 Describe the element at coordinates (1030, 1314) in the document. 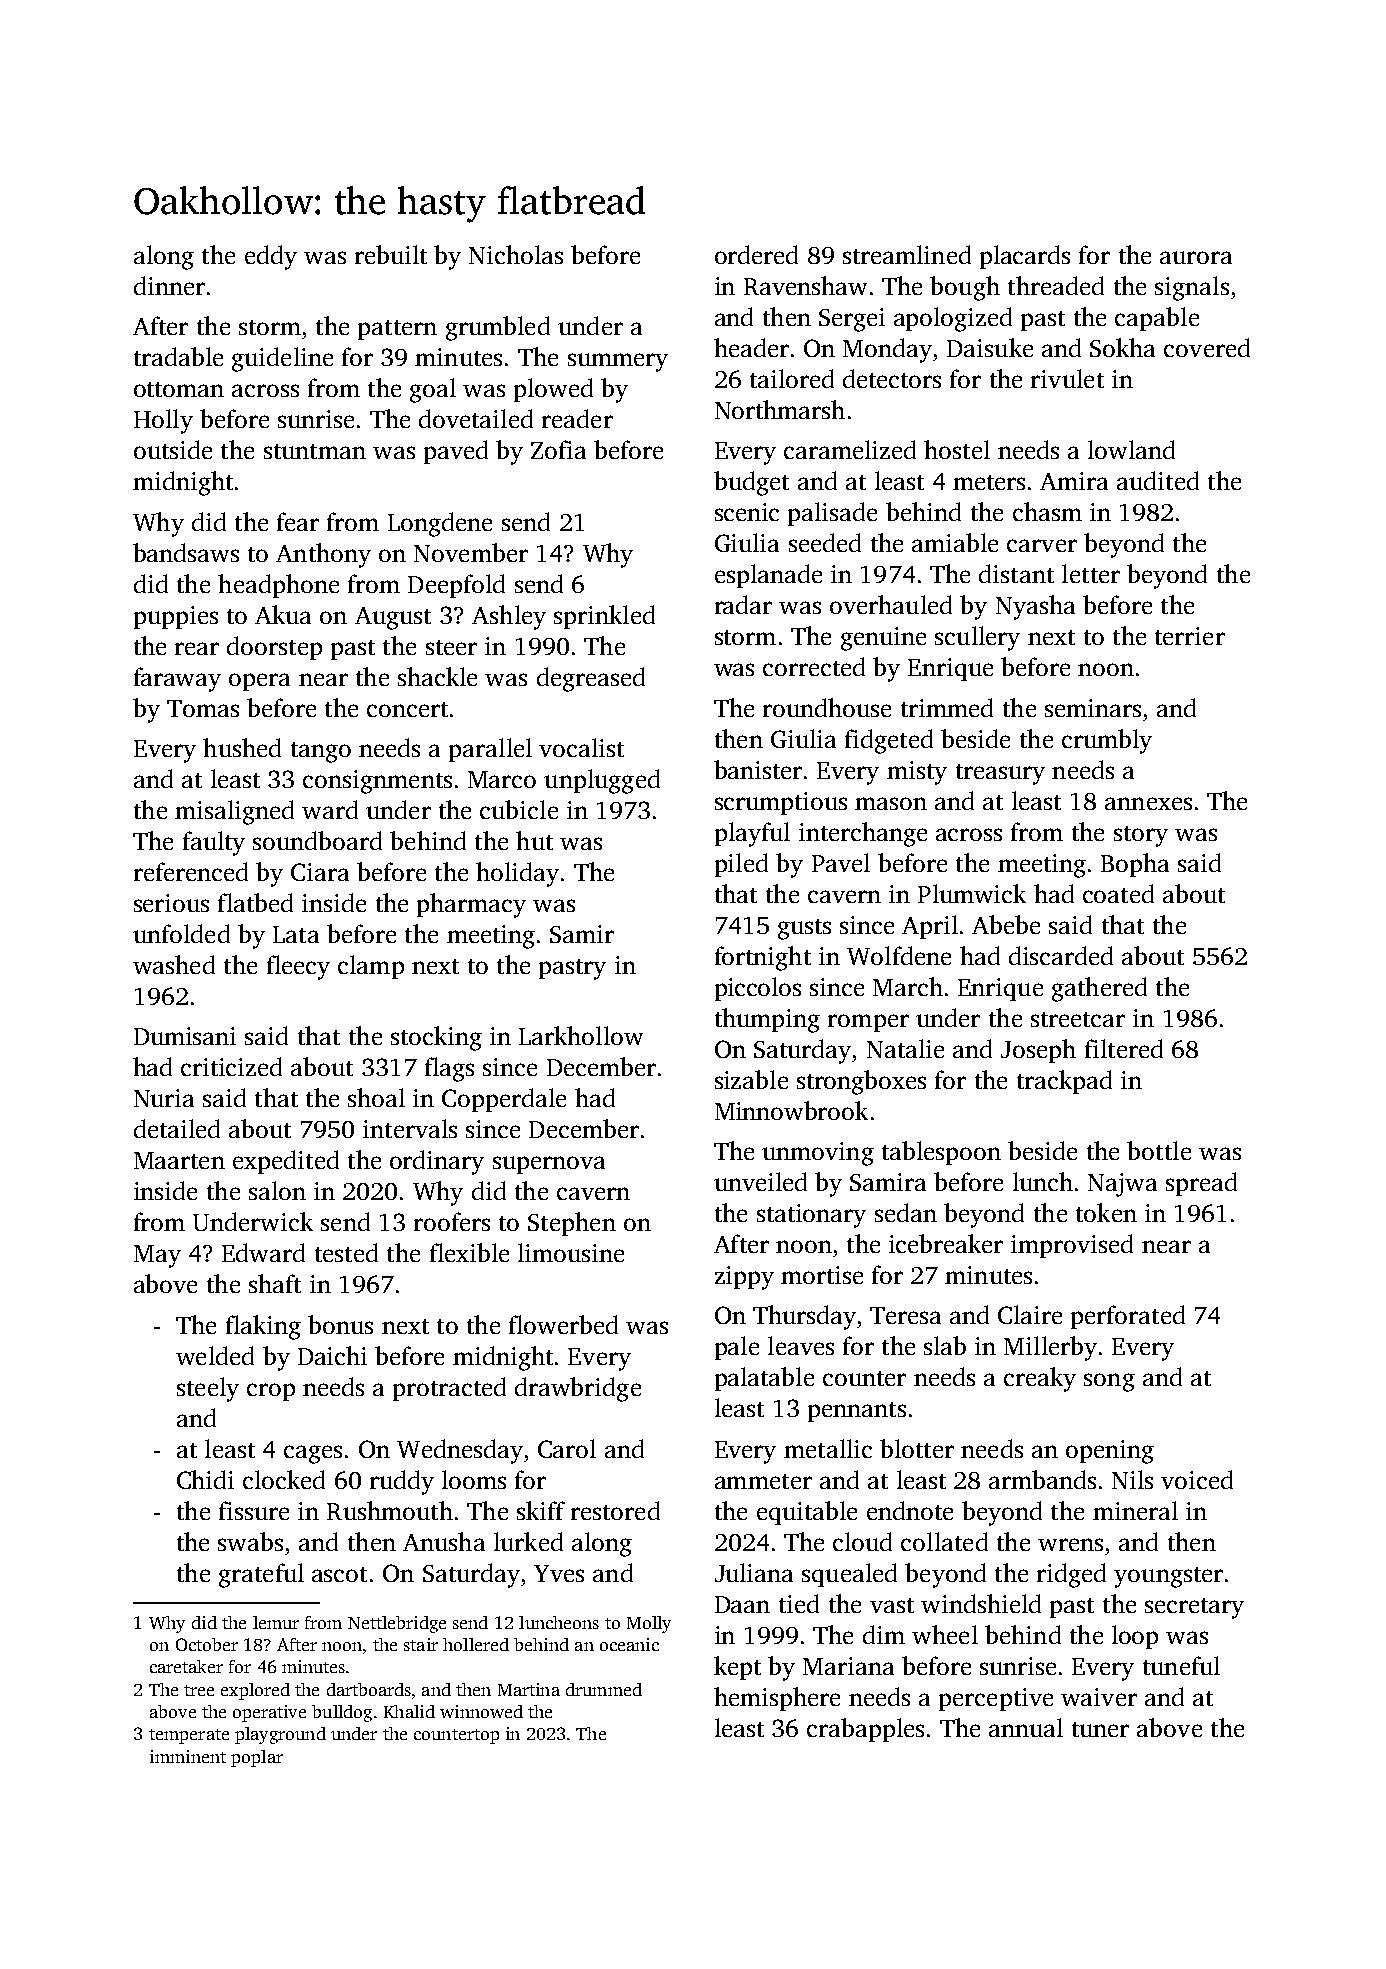

I see `Claire` at that location.
